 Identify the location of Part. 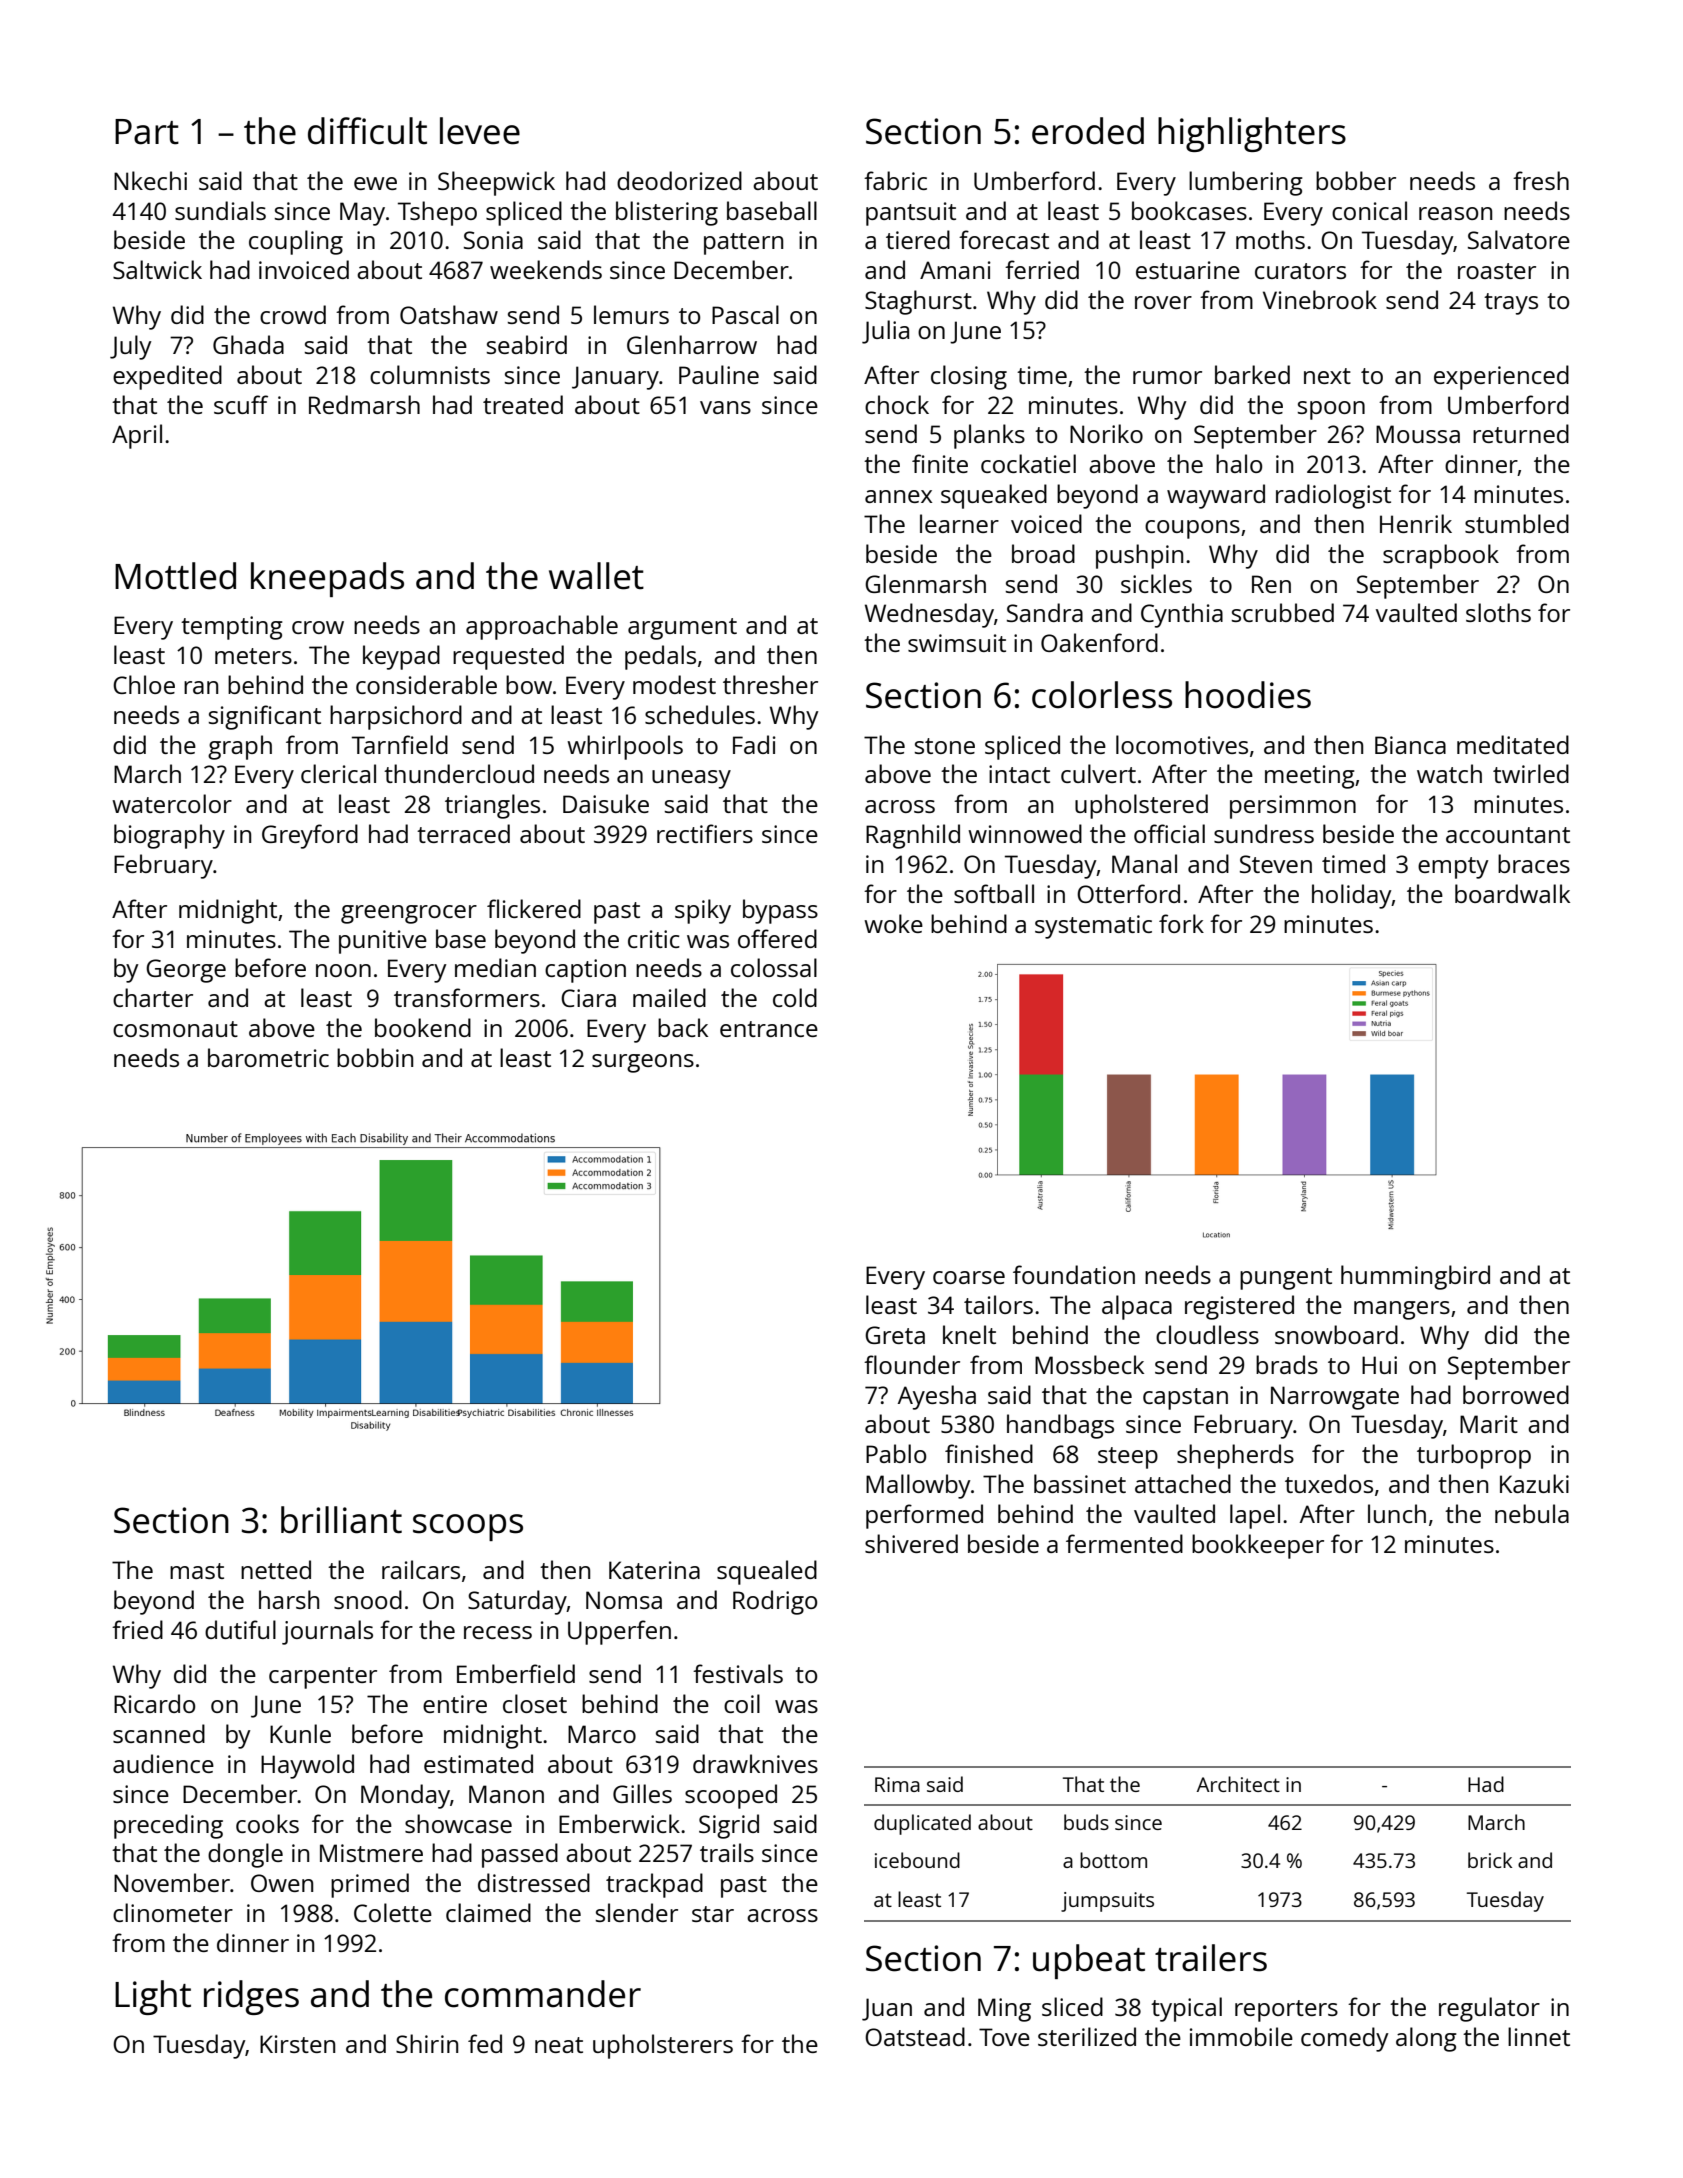
(147, 132).
